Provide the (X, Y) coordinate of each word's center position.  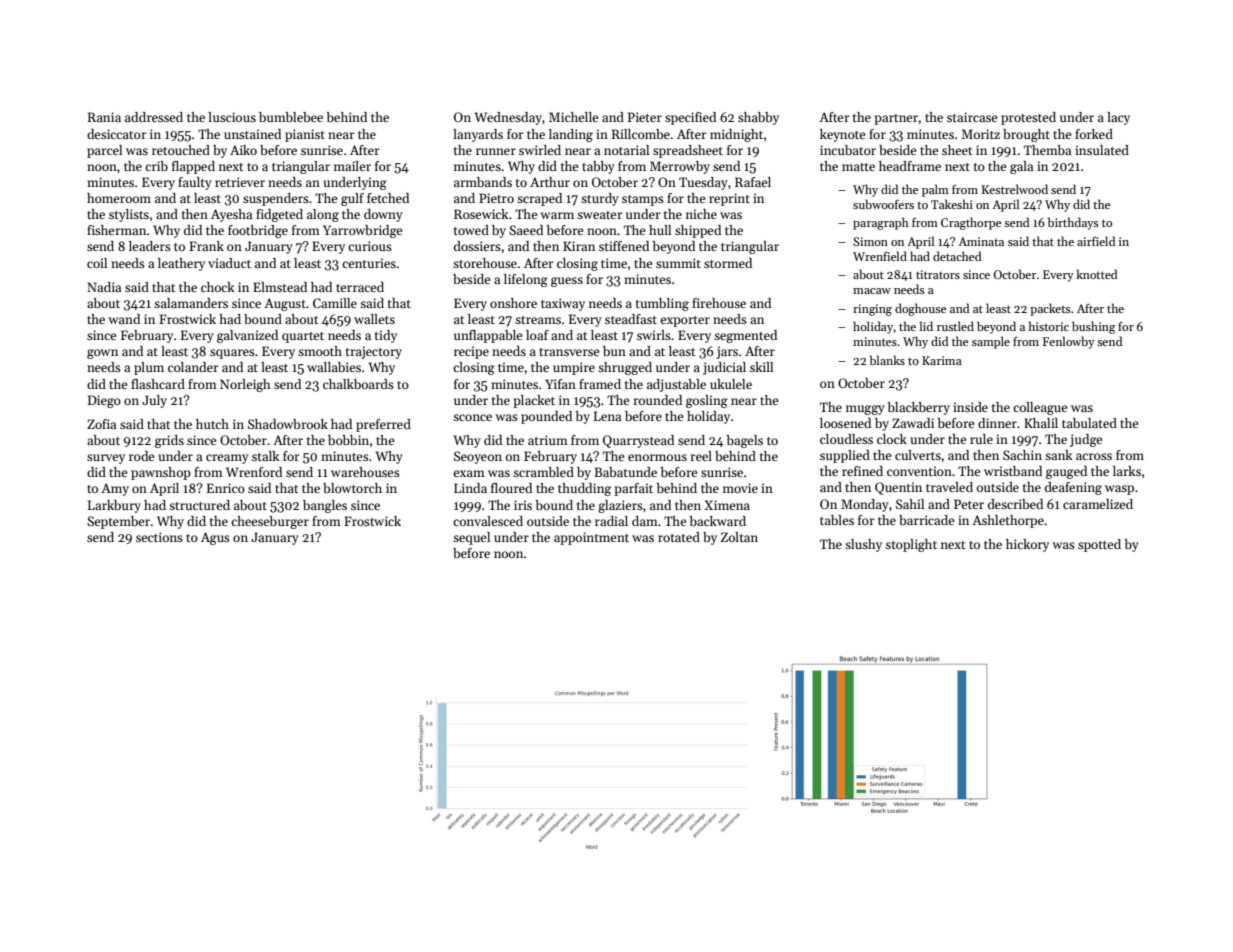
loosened (845, 423)
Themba (1047, 150)
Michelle (574, 117)
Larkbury (114, 506)
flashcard (158, 384)
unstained (252, 134)
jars (727, 352)
